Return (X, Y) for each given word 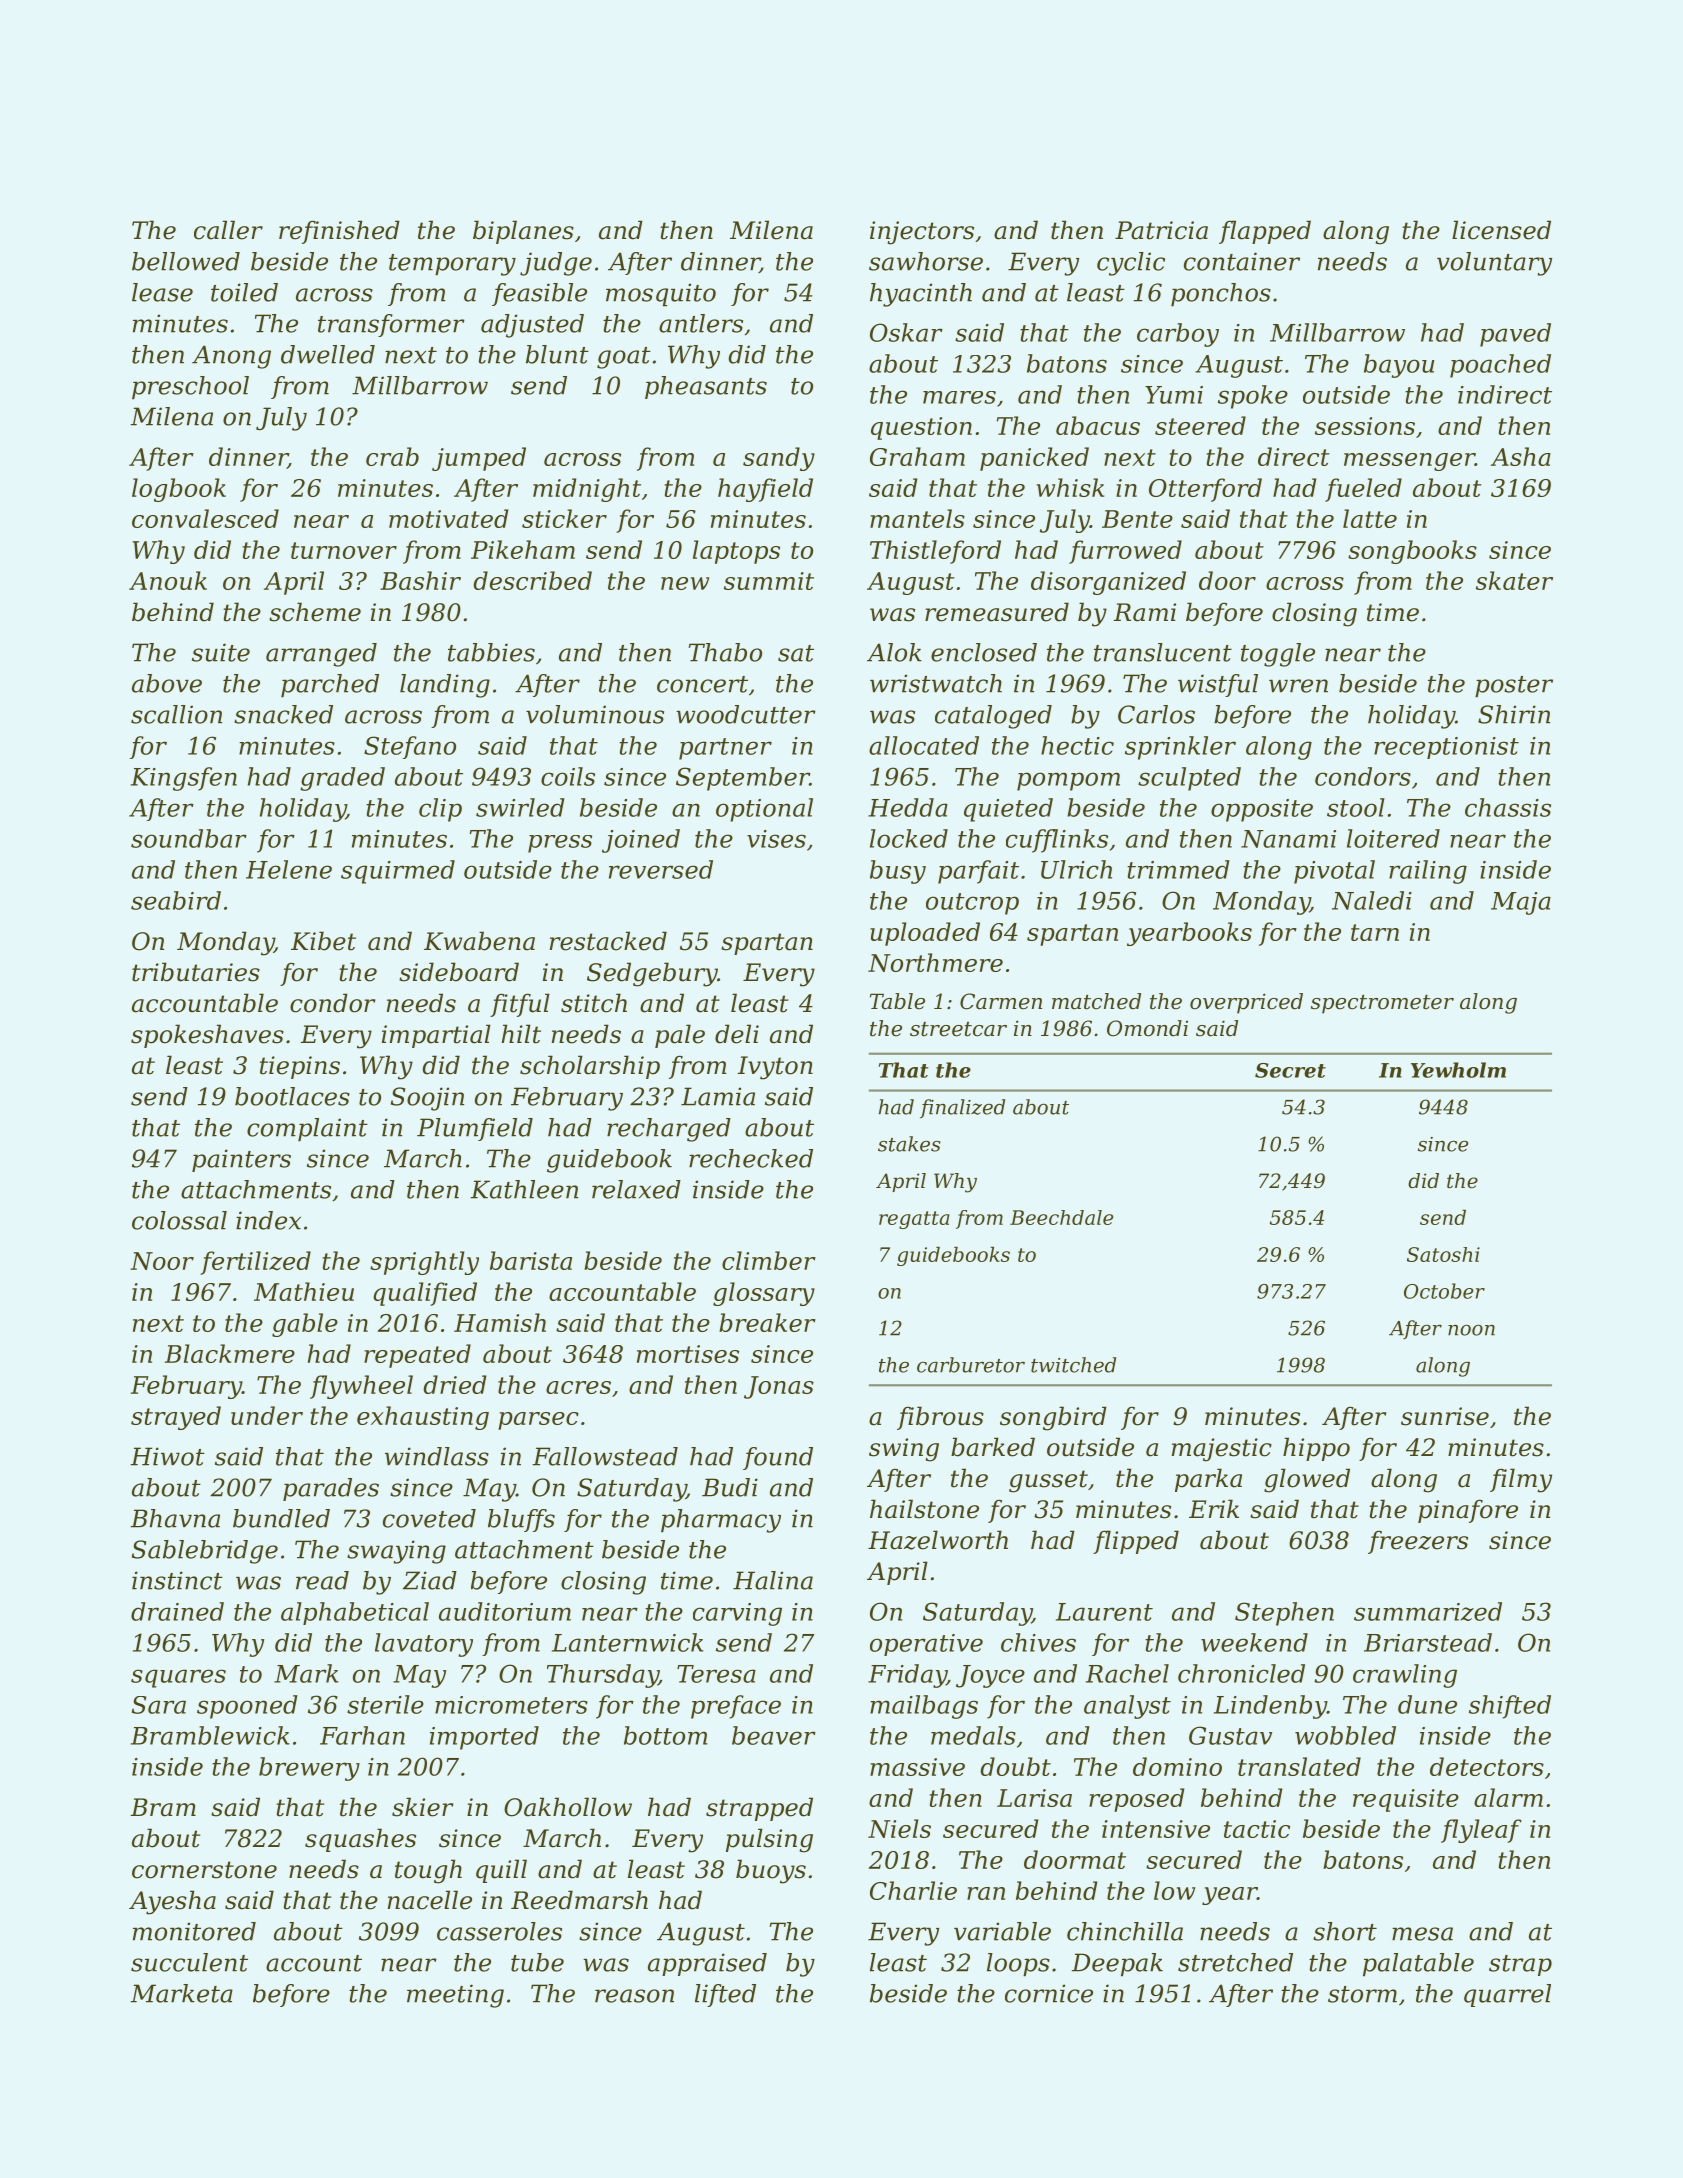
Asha (1521, 456)
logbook (179, 490)
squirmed (398, 872)
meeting (455, 1996)
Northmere (935, 962)
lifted (725, 1995)
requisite (1406, 1800)
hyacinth (921, 295)
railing (1428, 872)
